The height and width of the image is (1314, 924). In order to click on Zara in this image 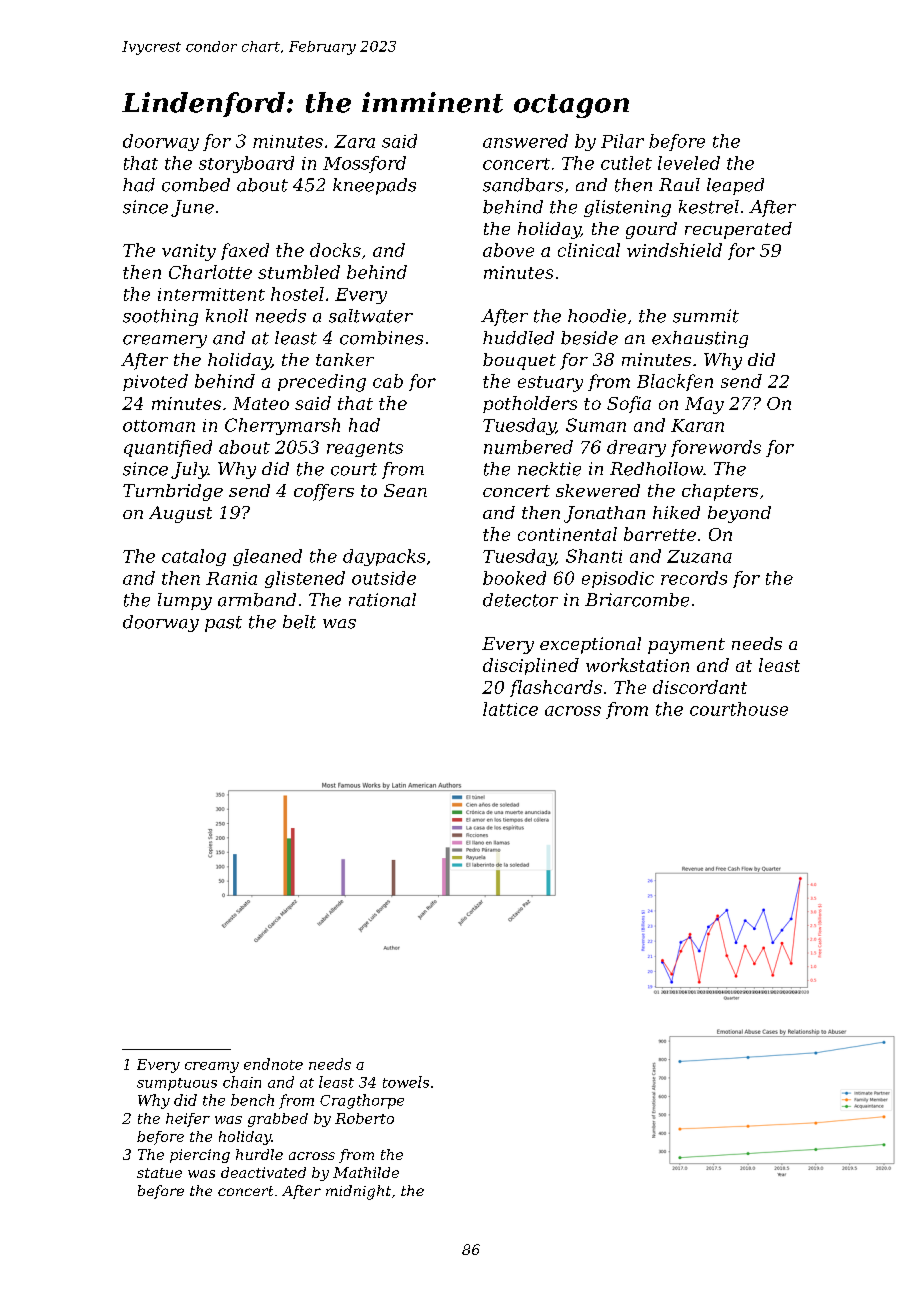, I will do `click(354, 141)`.
